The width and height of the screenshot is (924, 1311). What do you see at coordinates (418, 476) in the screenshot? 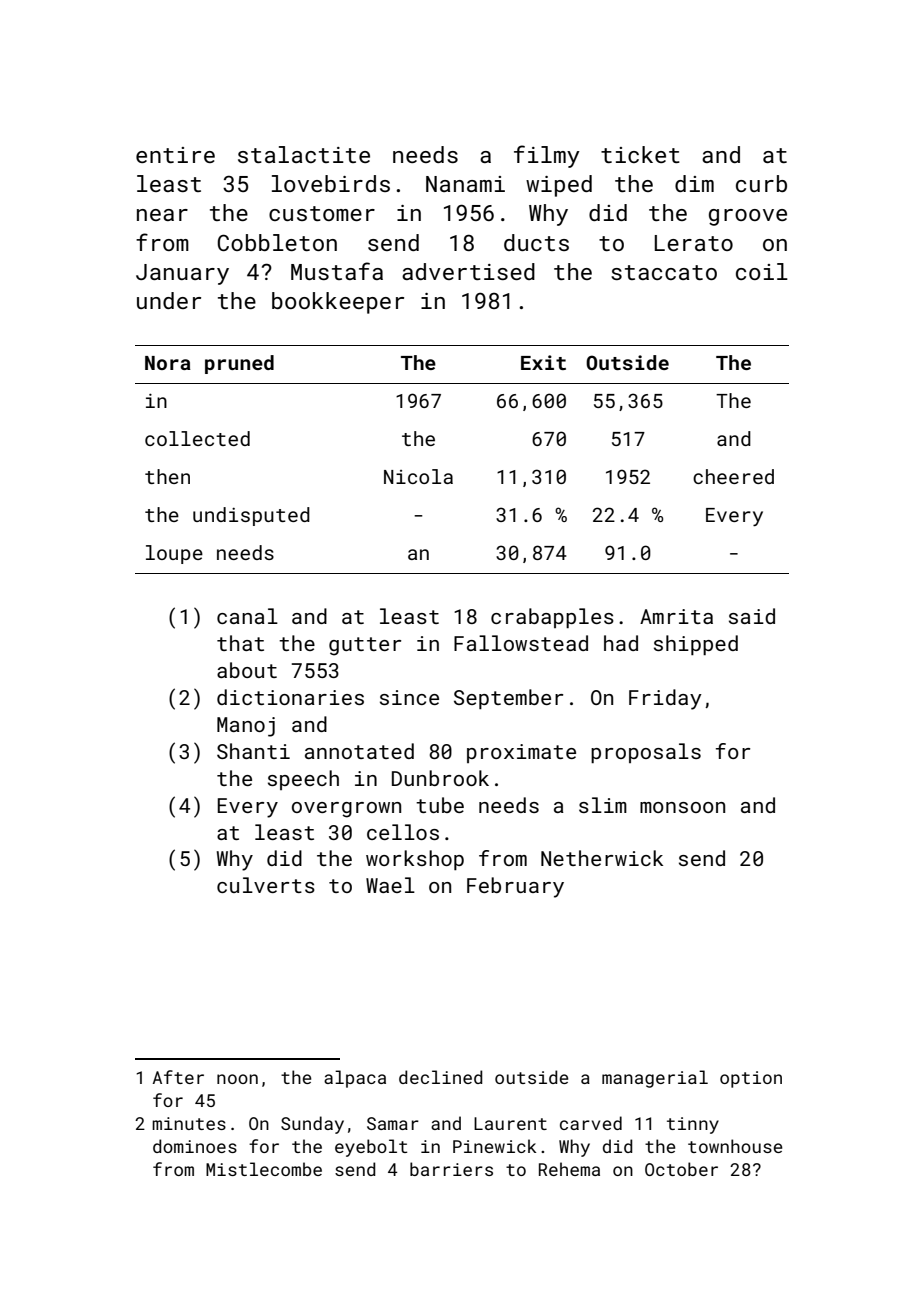
I see `Nicola` at bounding box center [418, 476].
